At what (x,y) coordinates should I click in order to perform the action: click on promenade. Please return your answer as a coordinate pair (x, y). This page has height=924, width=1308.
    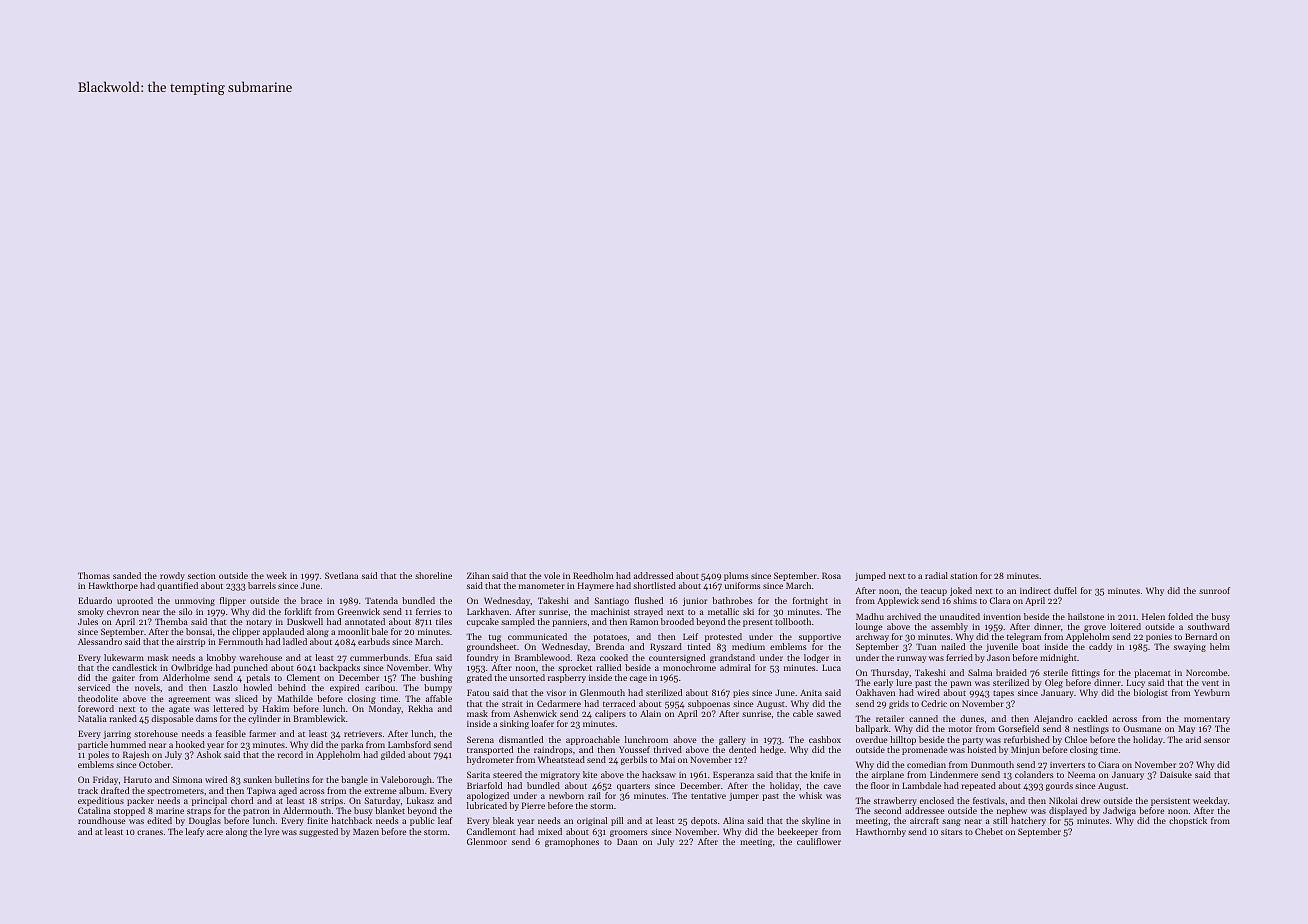
    Looking at the image, I should click on (924, 750).
